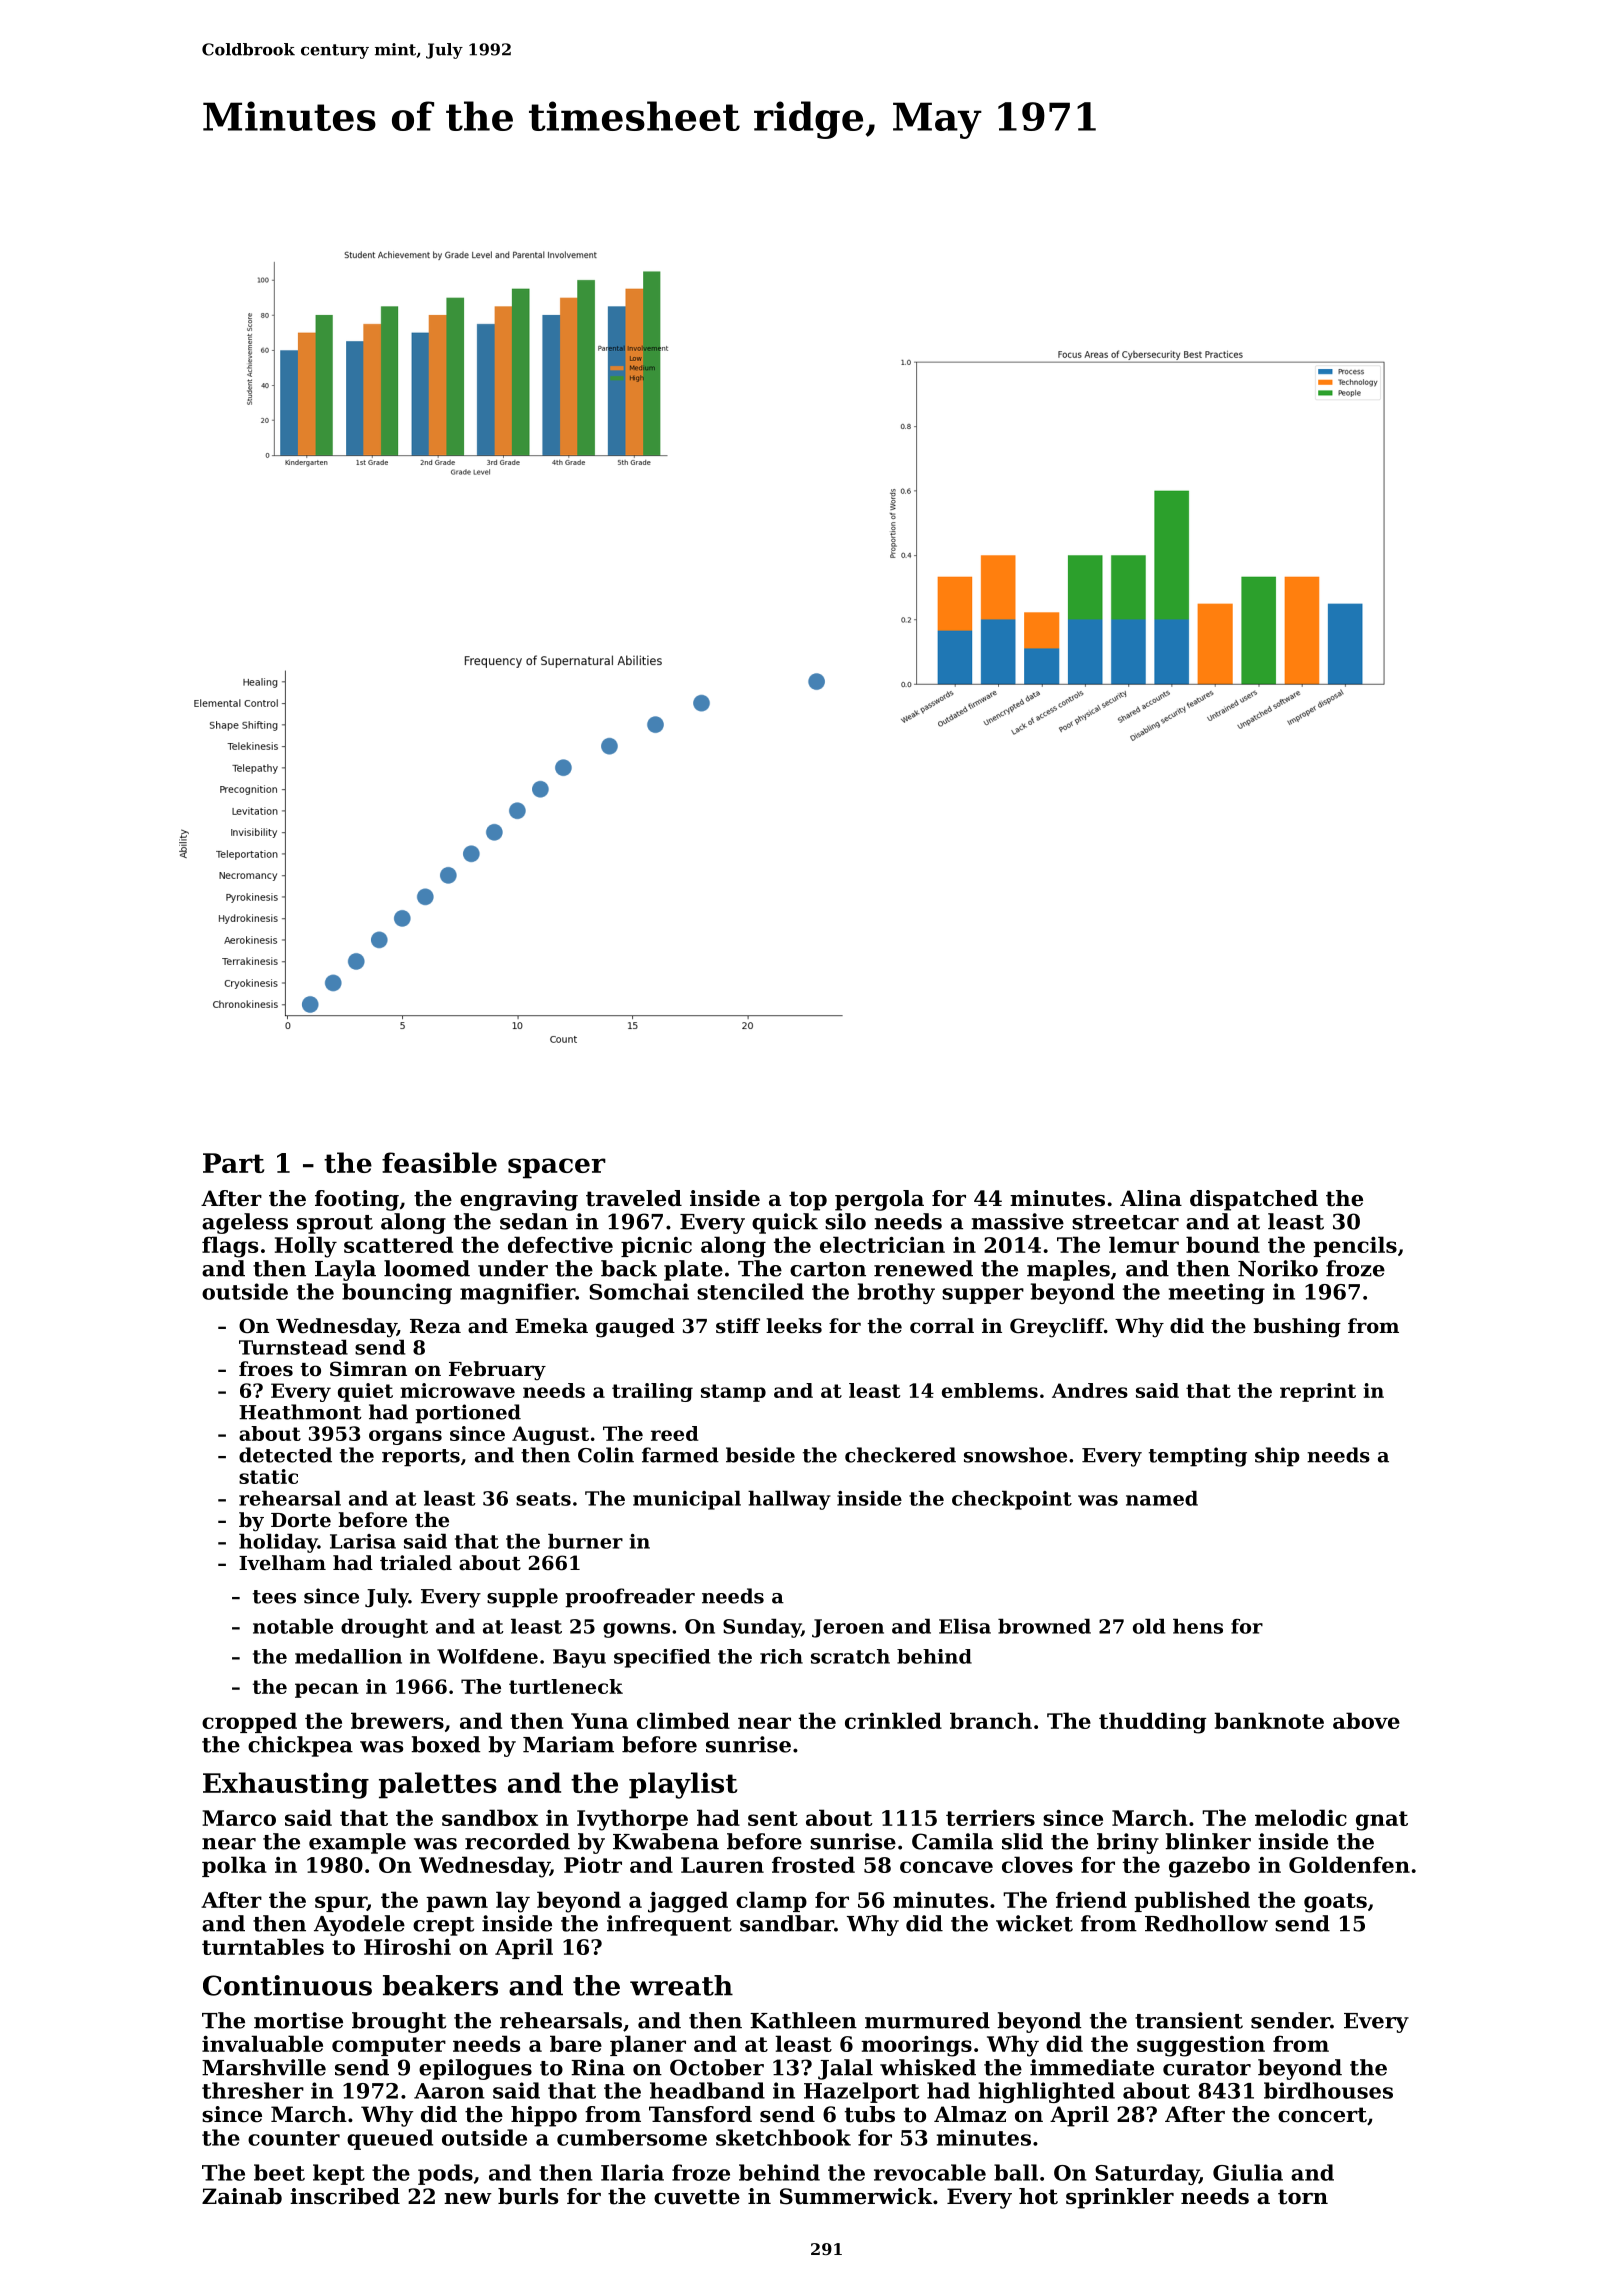 The image size is (1620, 2292). What do you see at coordinates (1125, 1222) in the image?
I see `streetcar` at bounding box center [1125, 1222].
